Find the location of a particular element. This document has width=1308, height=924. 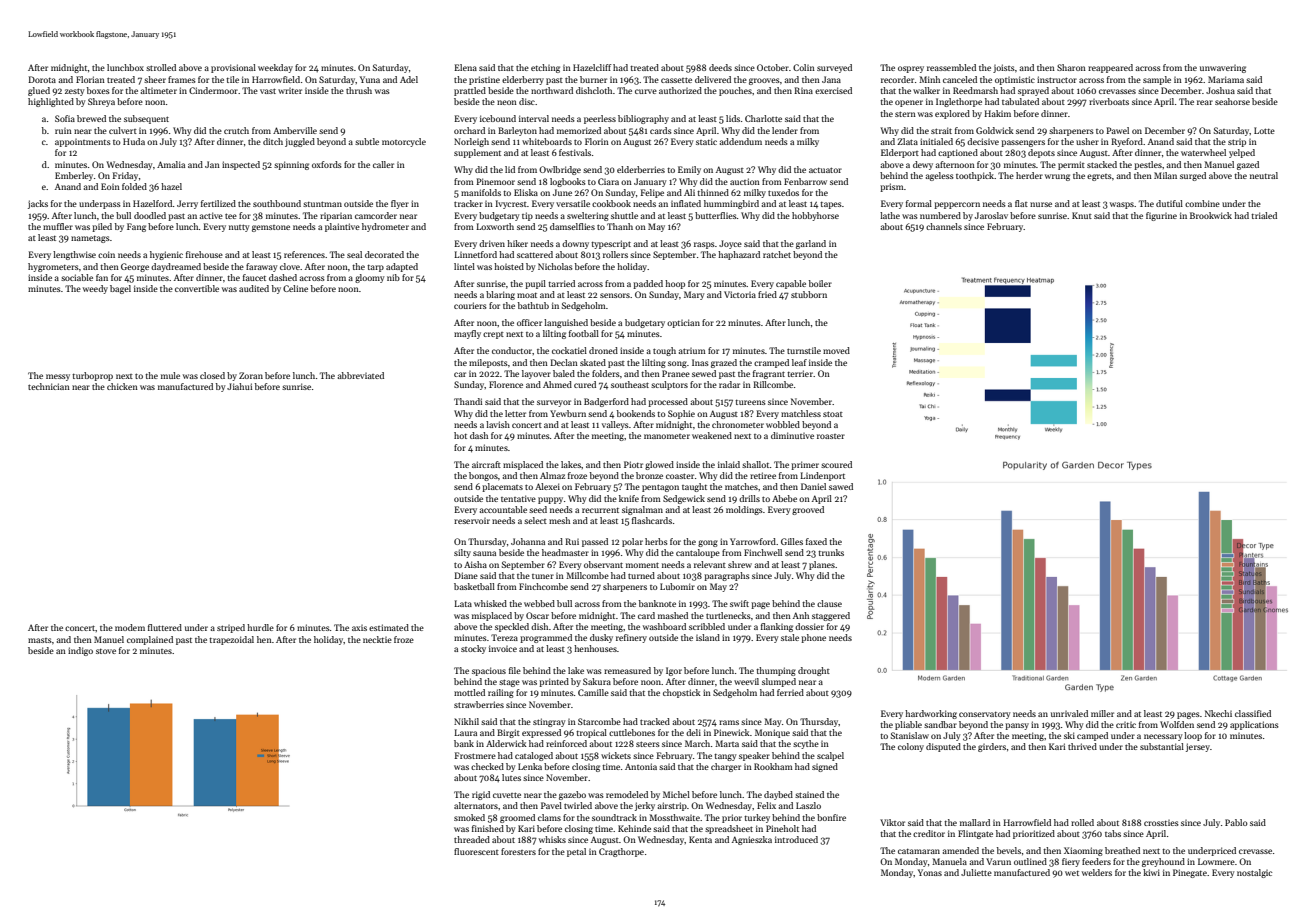

fluorescent is located at coordinates (476, 851).
